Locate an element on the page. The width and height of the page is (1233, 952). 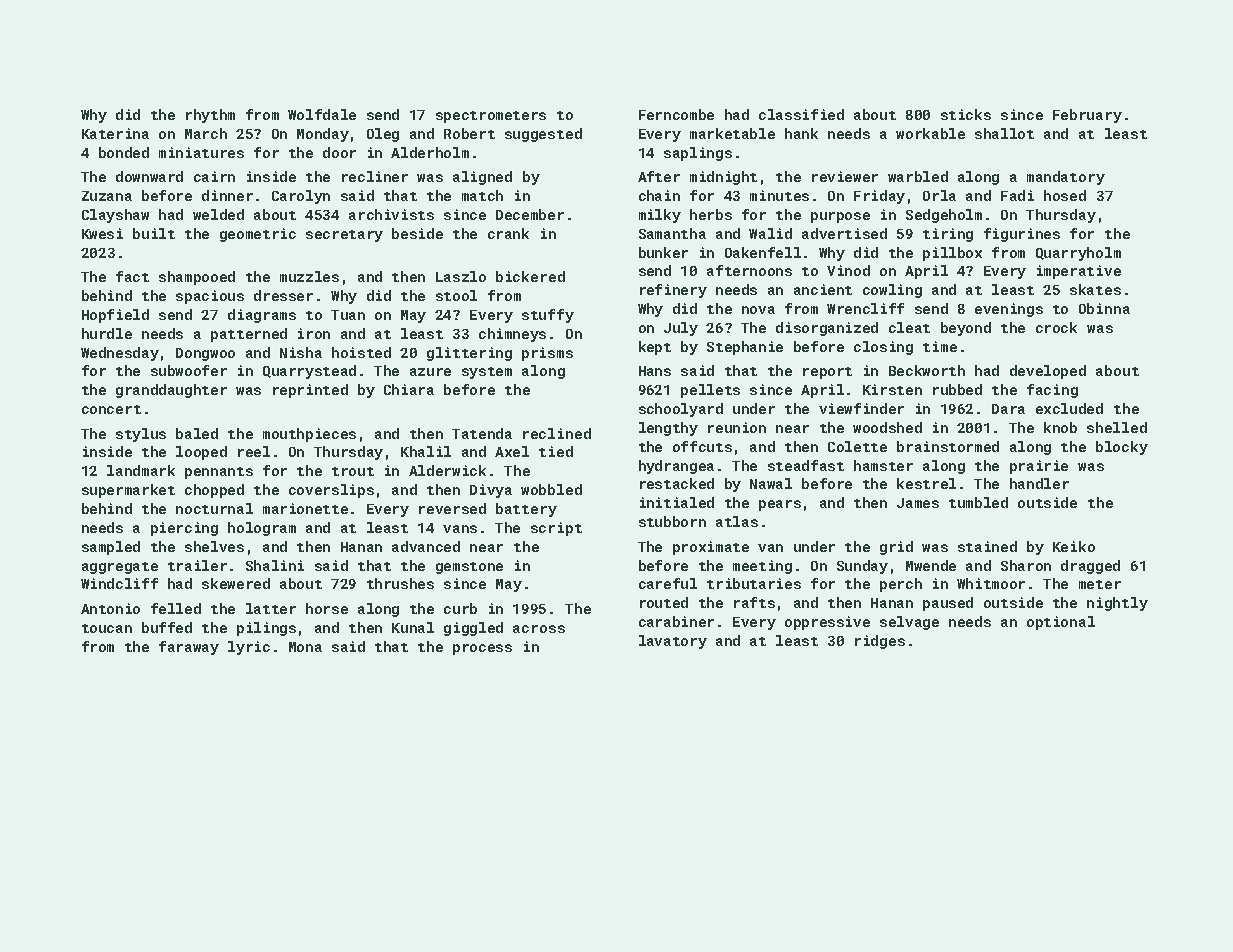
Hopfield is located at coordinates (115, 316).
